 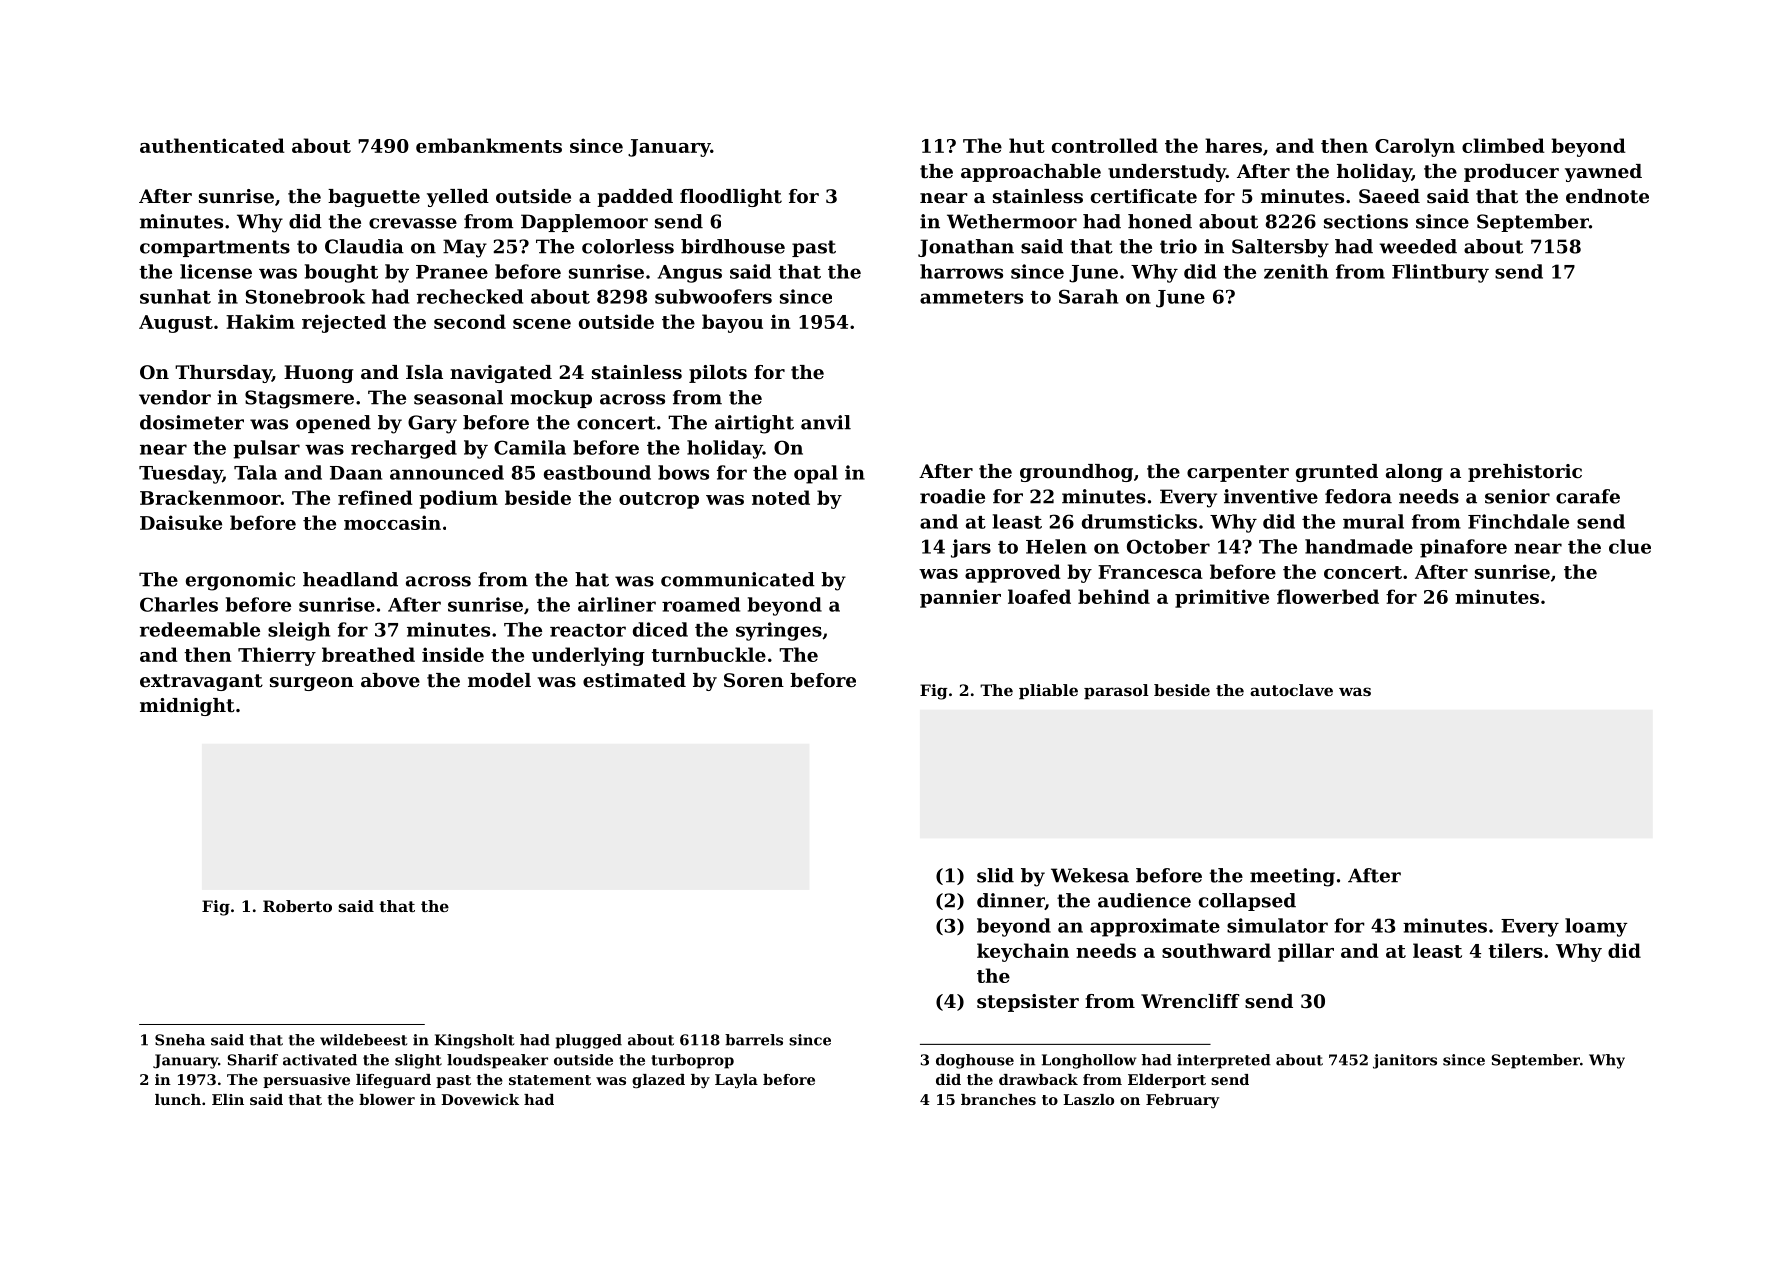 I want to click on interpreted, so click(x=1224, y=1061).
